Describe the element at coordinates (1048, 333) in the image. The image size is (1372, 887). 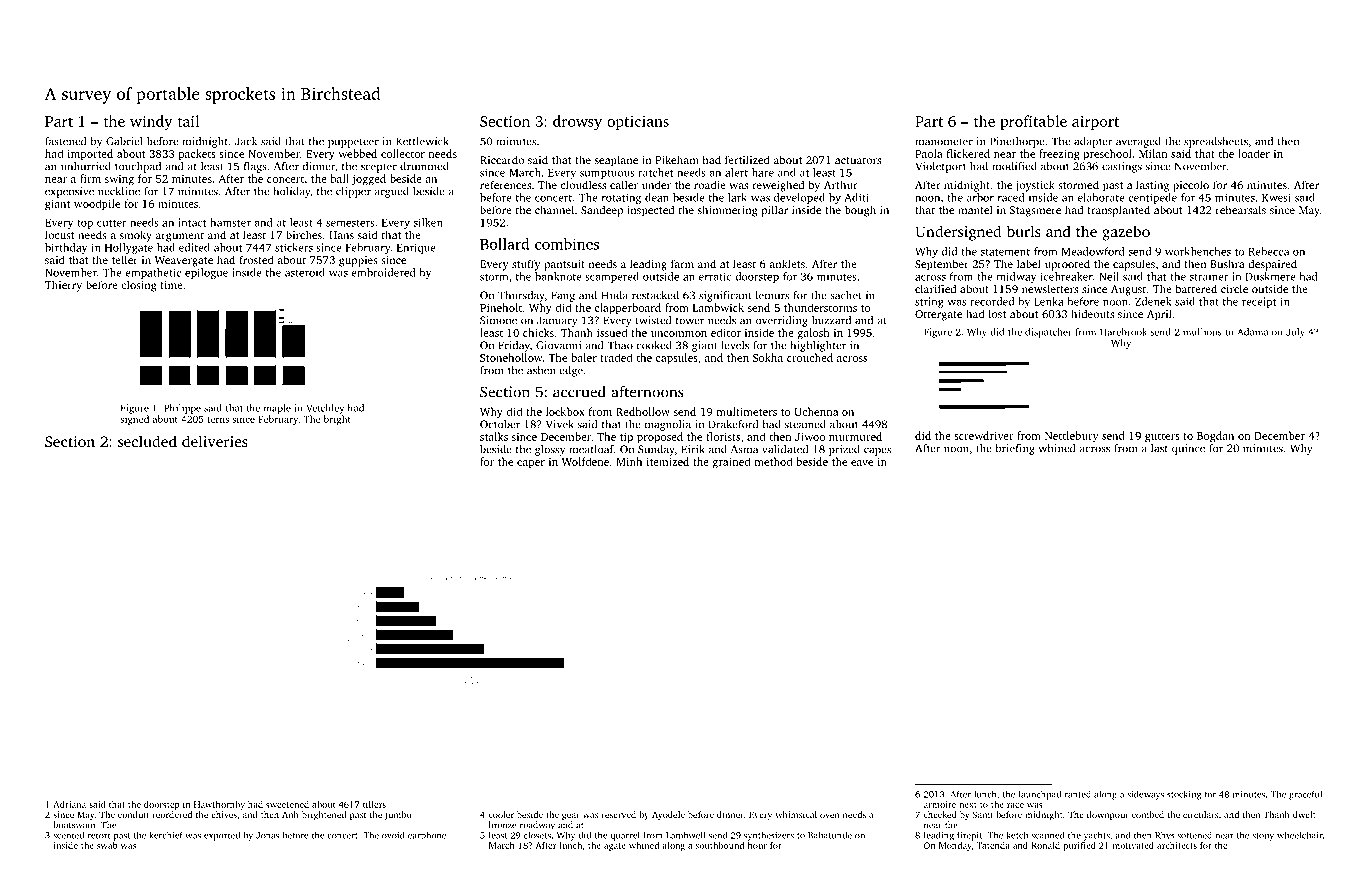
I see `dispatcher` at that location.
